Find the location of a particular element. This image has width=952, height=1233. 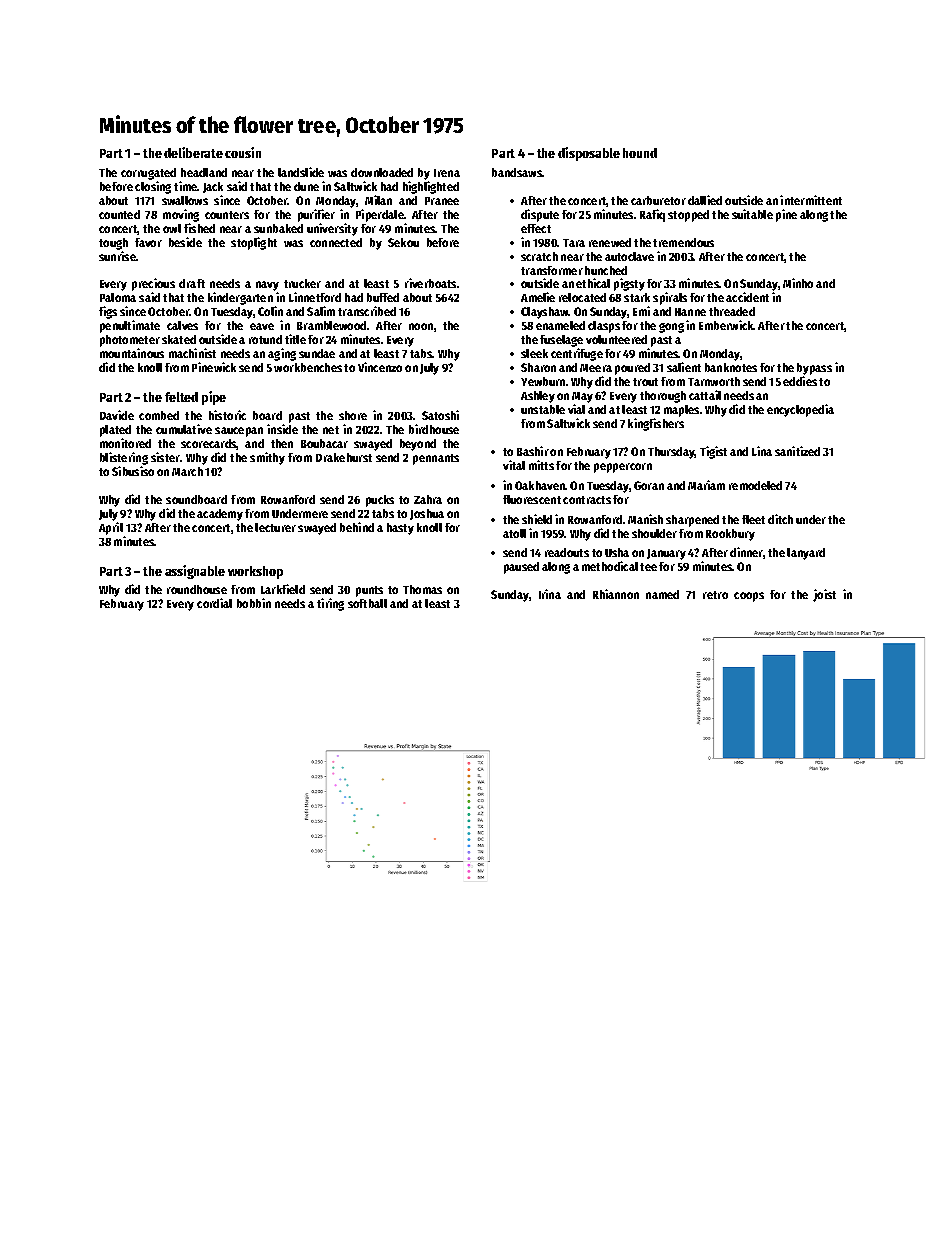

time is located at coordinates (186, 186).
